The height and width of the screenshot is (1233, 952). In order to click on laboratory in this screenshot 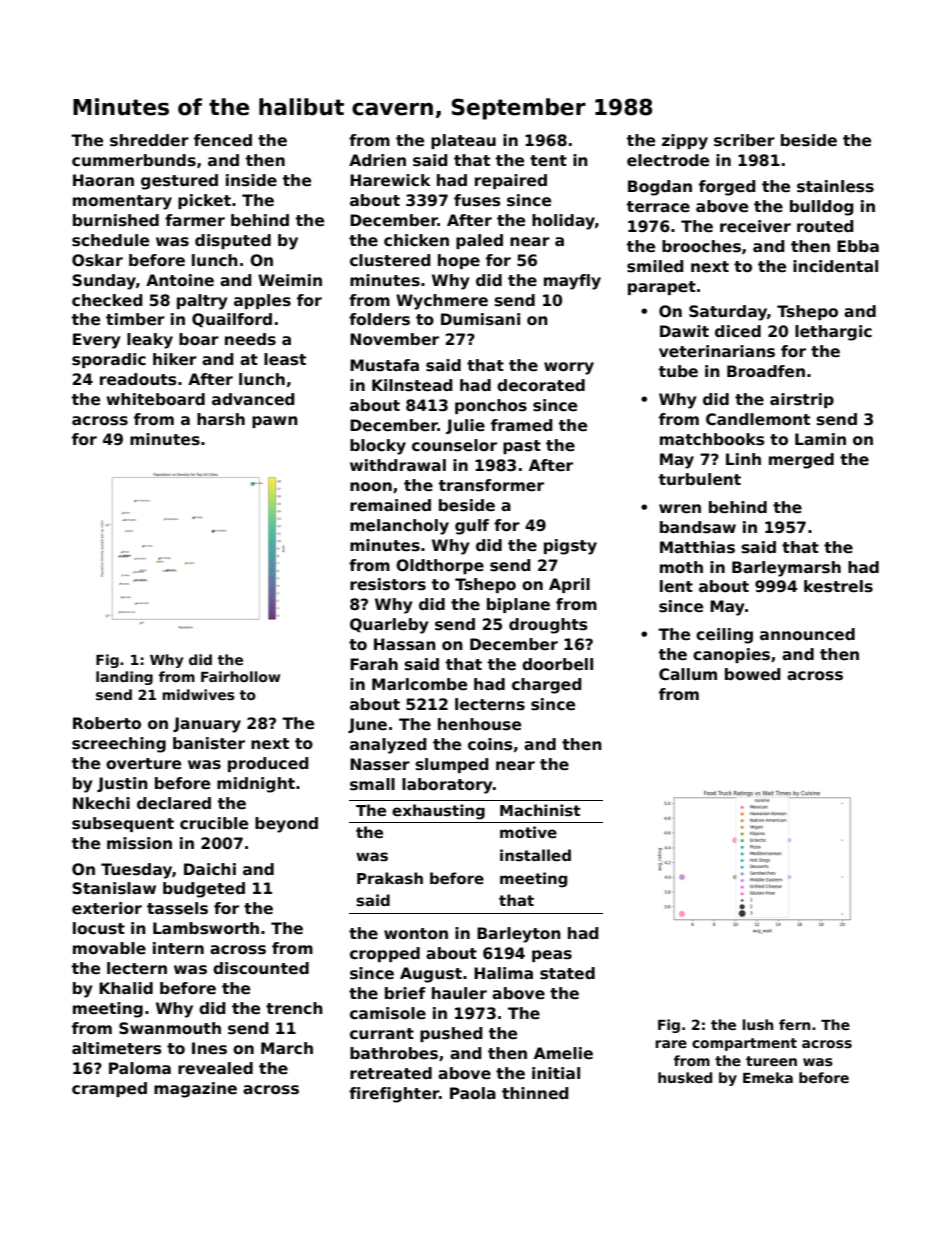, I will do `click(447, 786)`.
